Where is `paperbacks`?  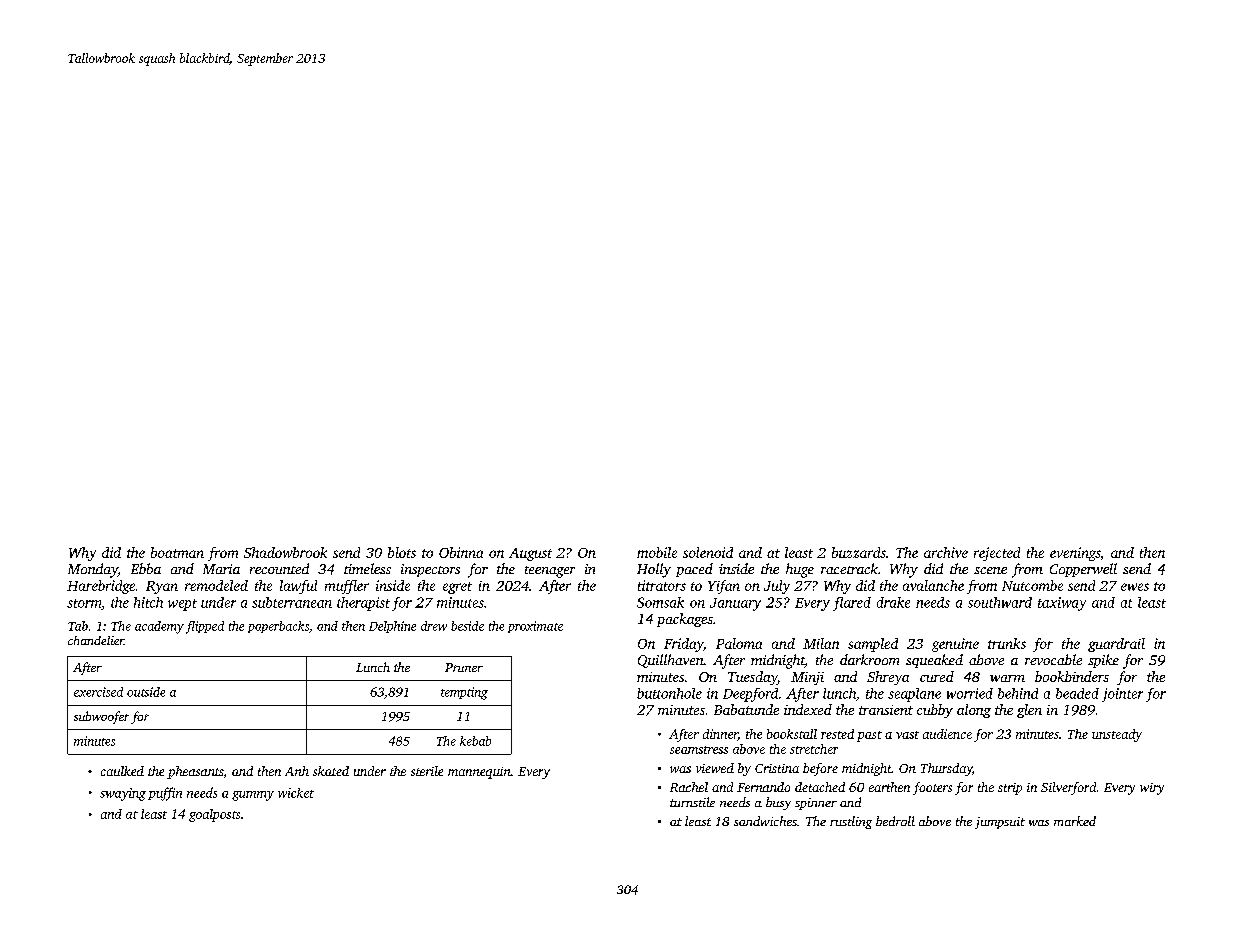 paperbacks is located at coordinates (278, 627).
